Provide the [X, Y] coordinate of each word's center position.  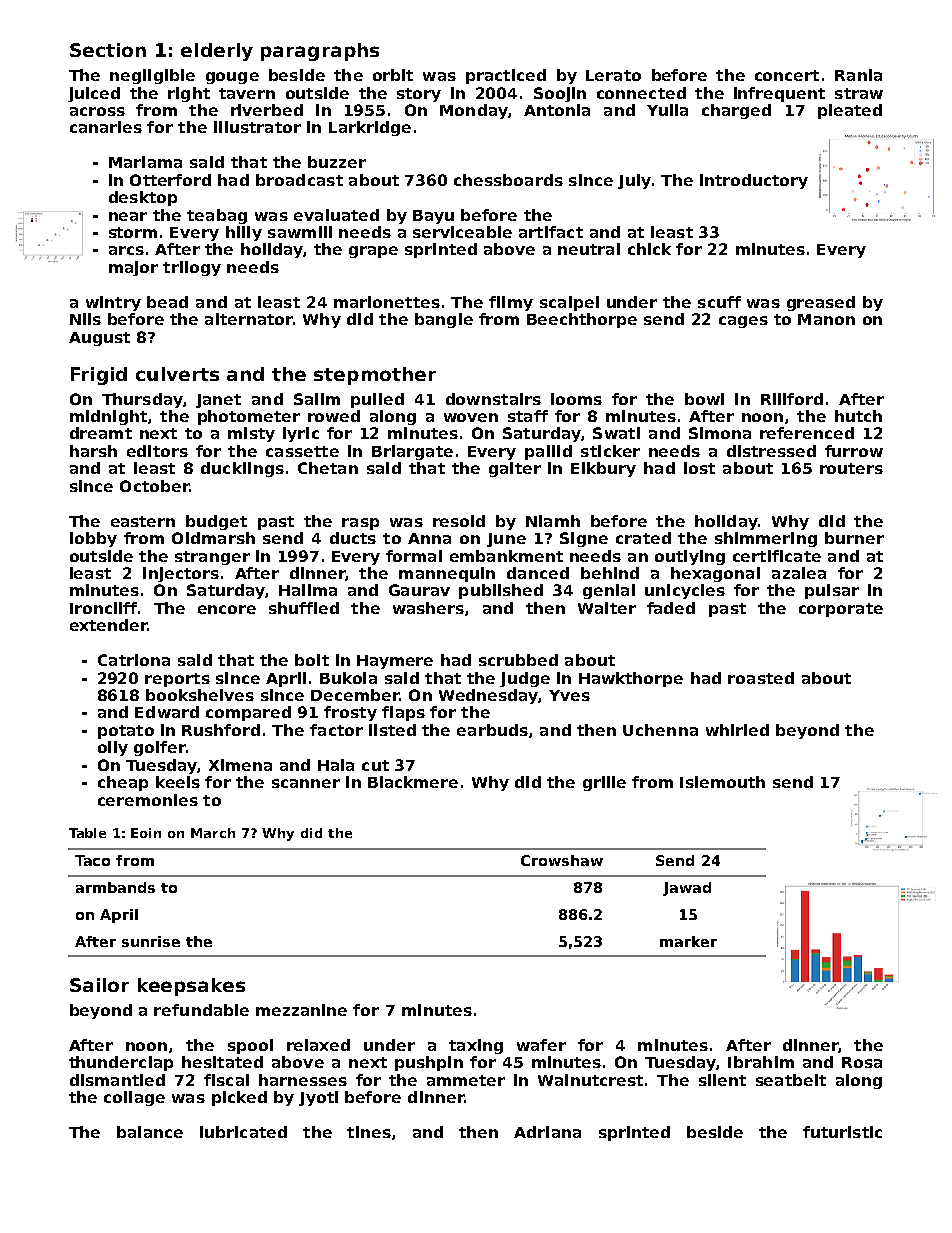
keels [178, 782]
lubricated [243, 1132]
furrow [854, 451]
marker [688, 941]
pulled [377, 400]
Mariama [145, 162]
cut [375, 765]
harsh [93, 451]
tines [369, 1132]
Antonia [557, 110]
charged [736, 111]
